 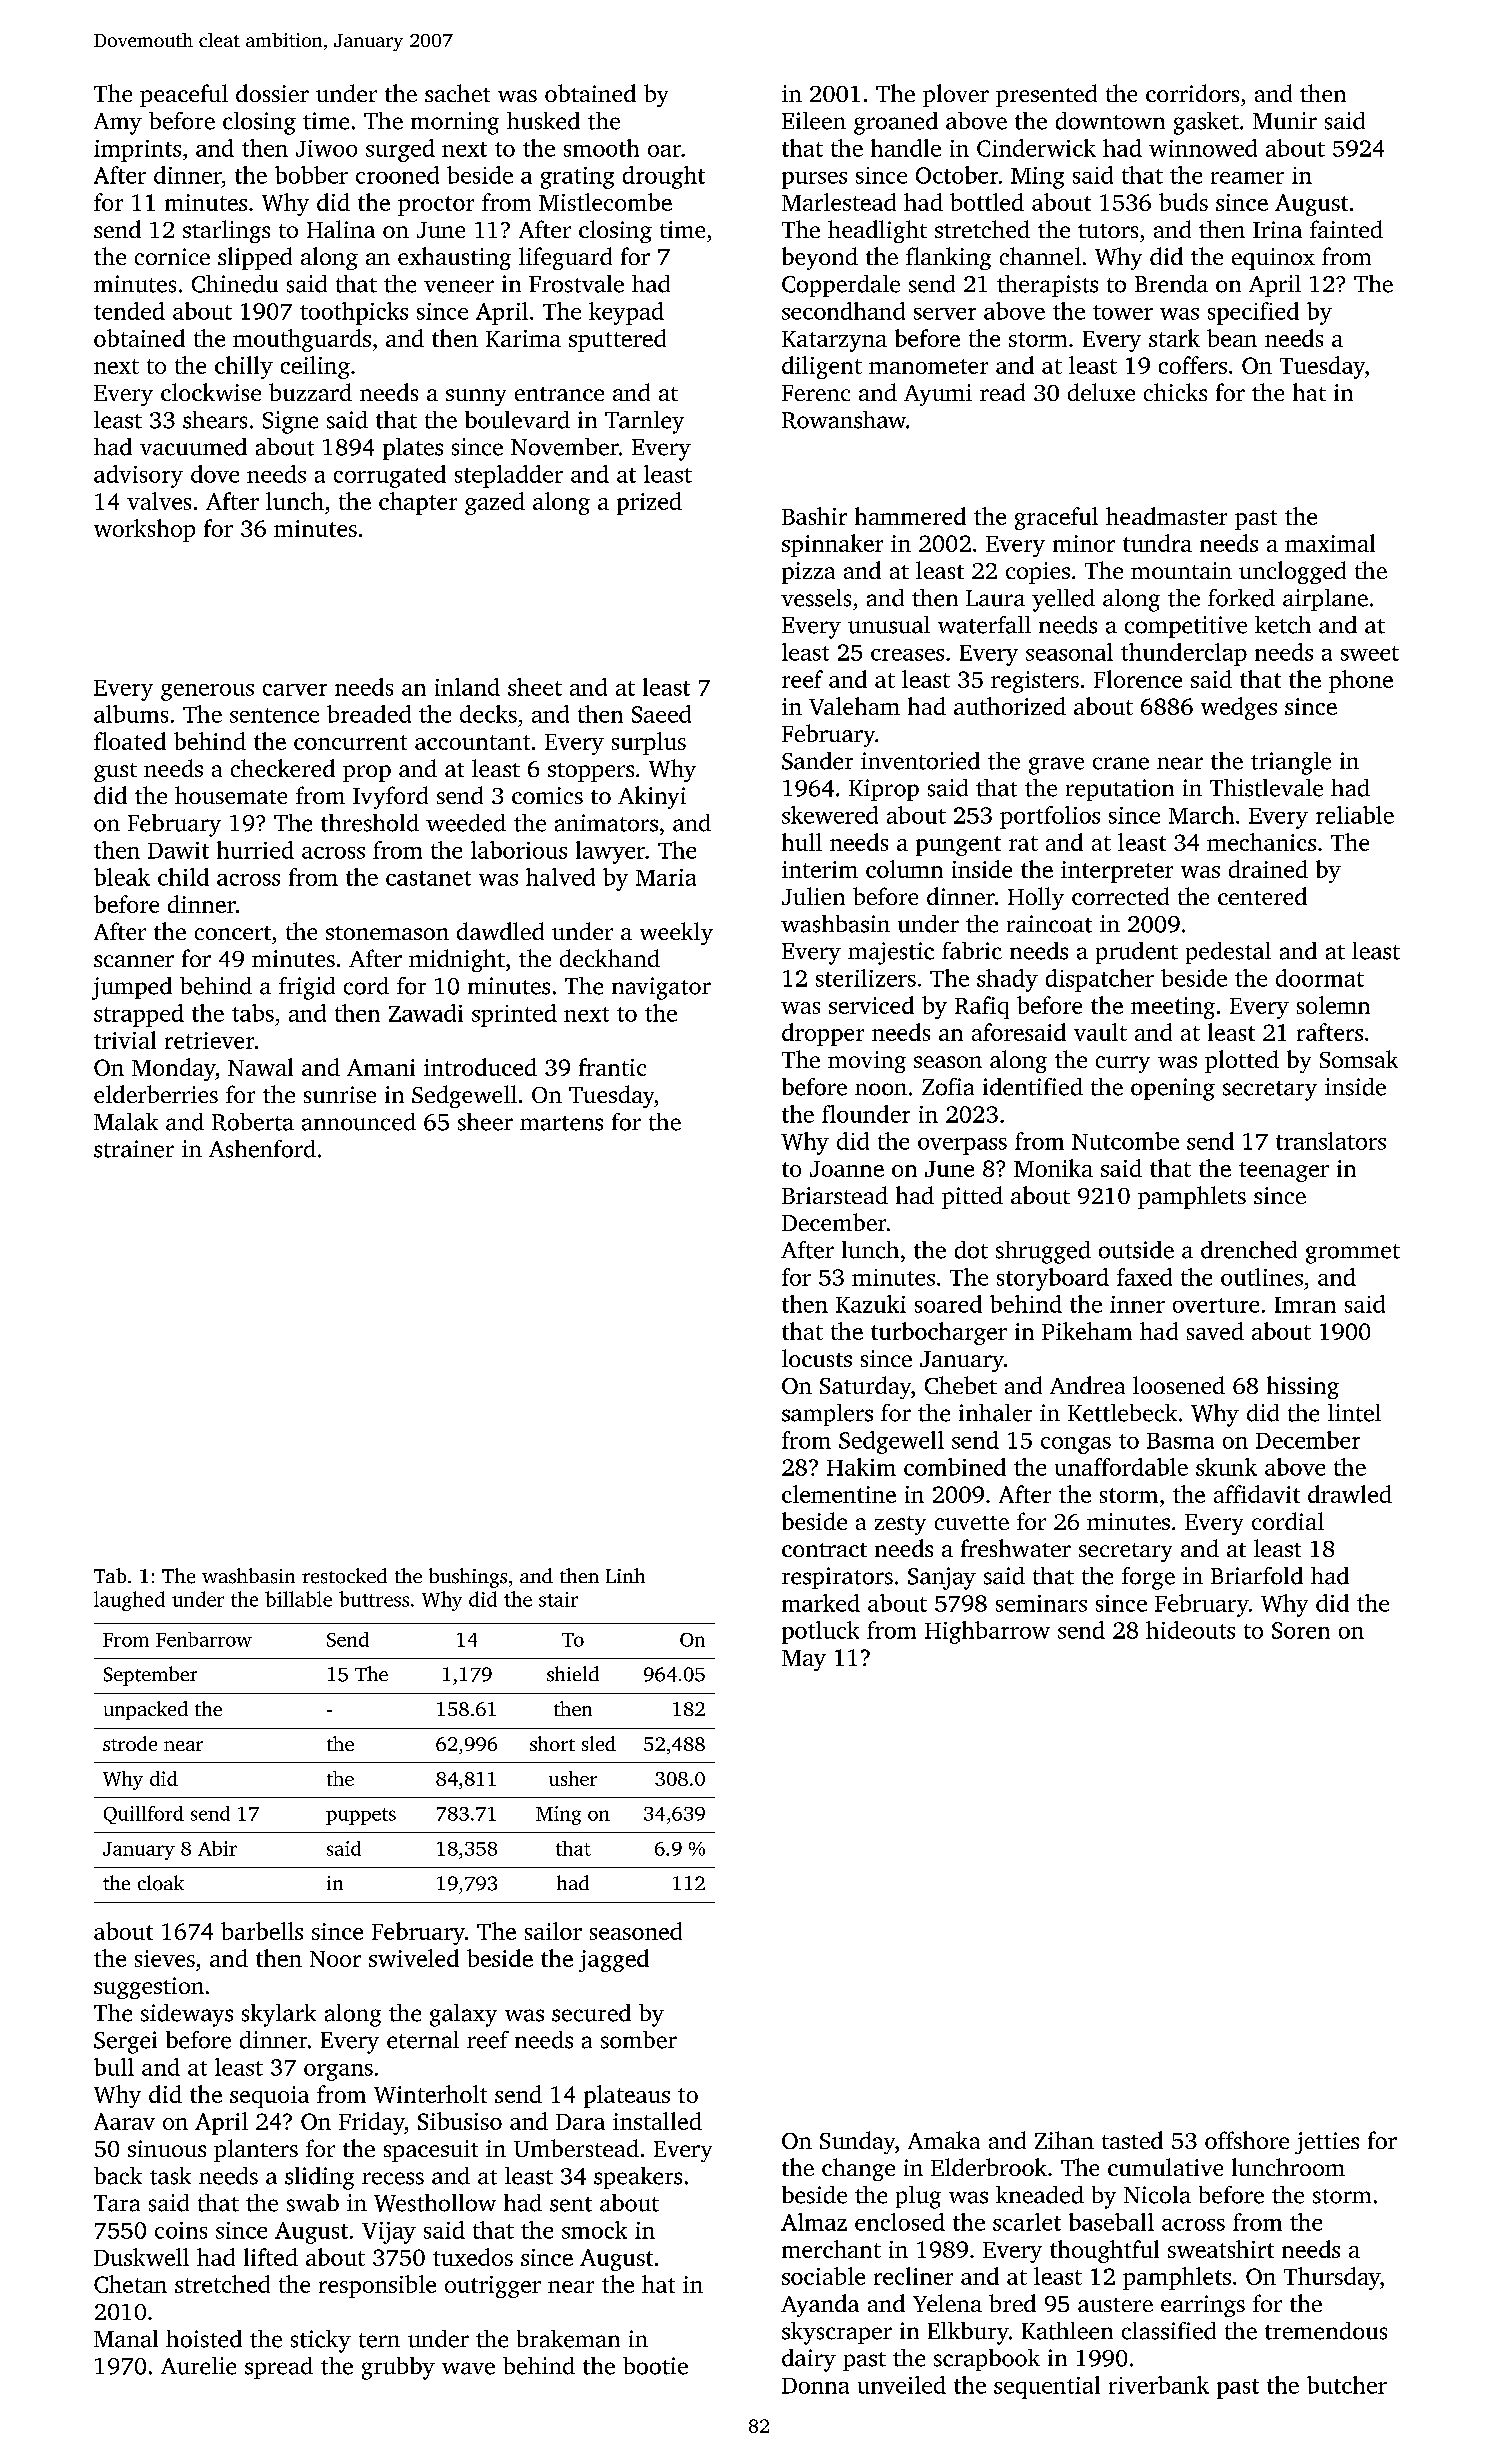 What do you see at coordinates (543, 121) in the page?
I see `husked` at bounding box center [543, 121].
